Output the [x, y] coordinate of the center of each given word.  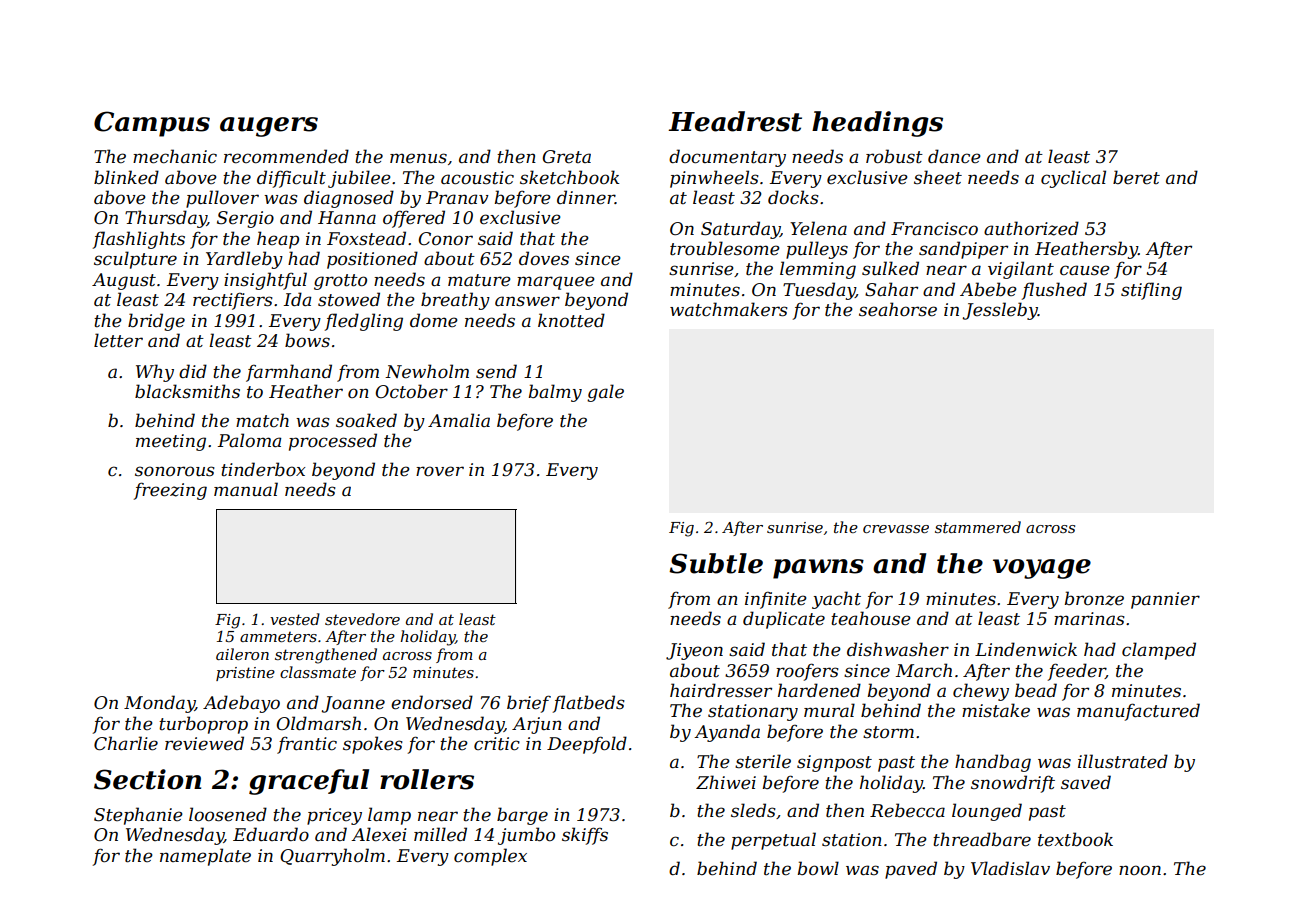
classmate [318, 672]
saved [1086, 782]
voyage [1042, 569]
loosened [228, 814]
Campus [152, 124]
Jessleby [1000, 311]
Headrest [735, 121]
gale [605, 393]
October [411, 391]
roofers [807, 672]
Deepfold [587, 745]
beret [1136, 177]
